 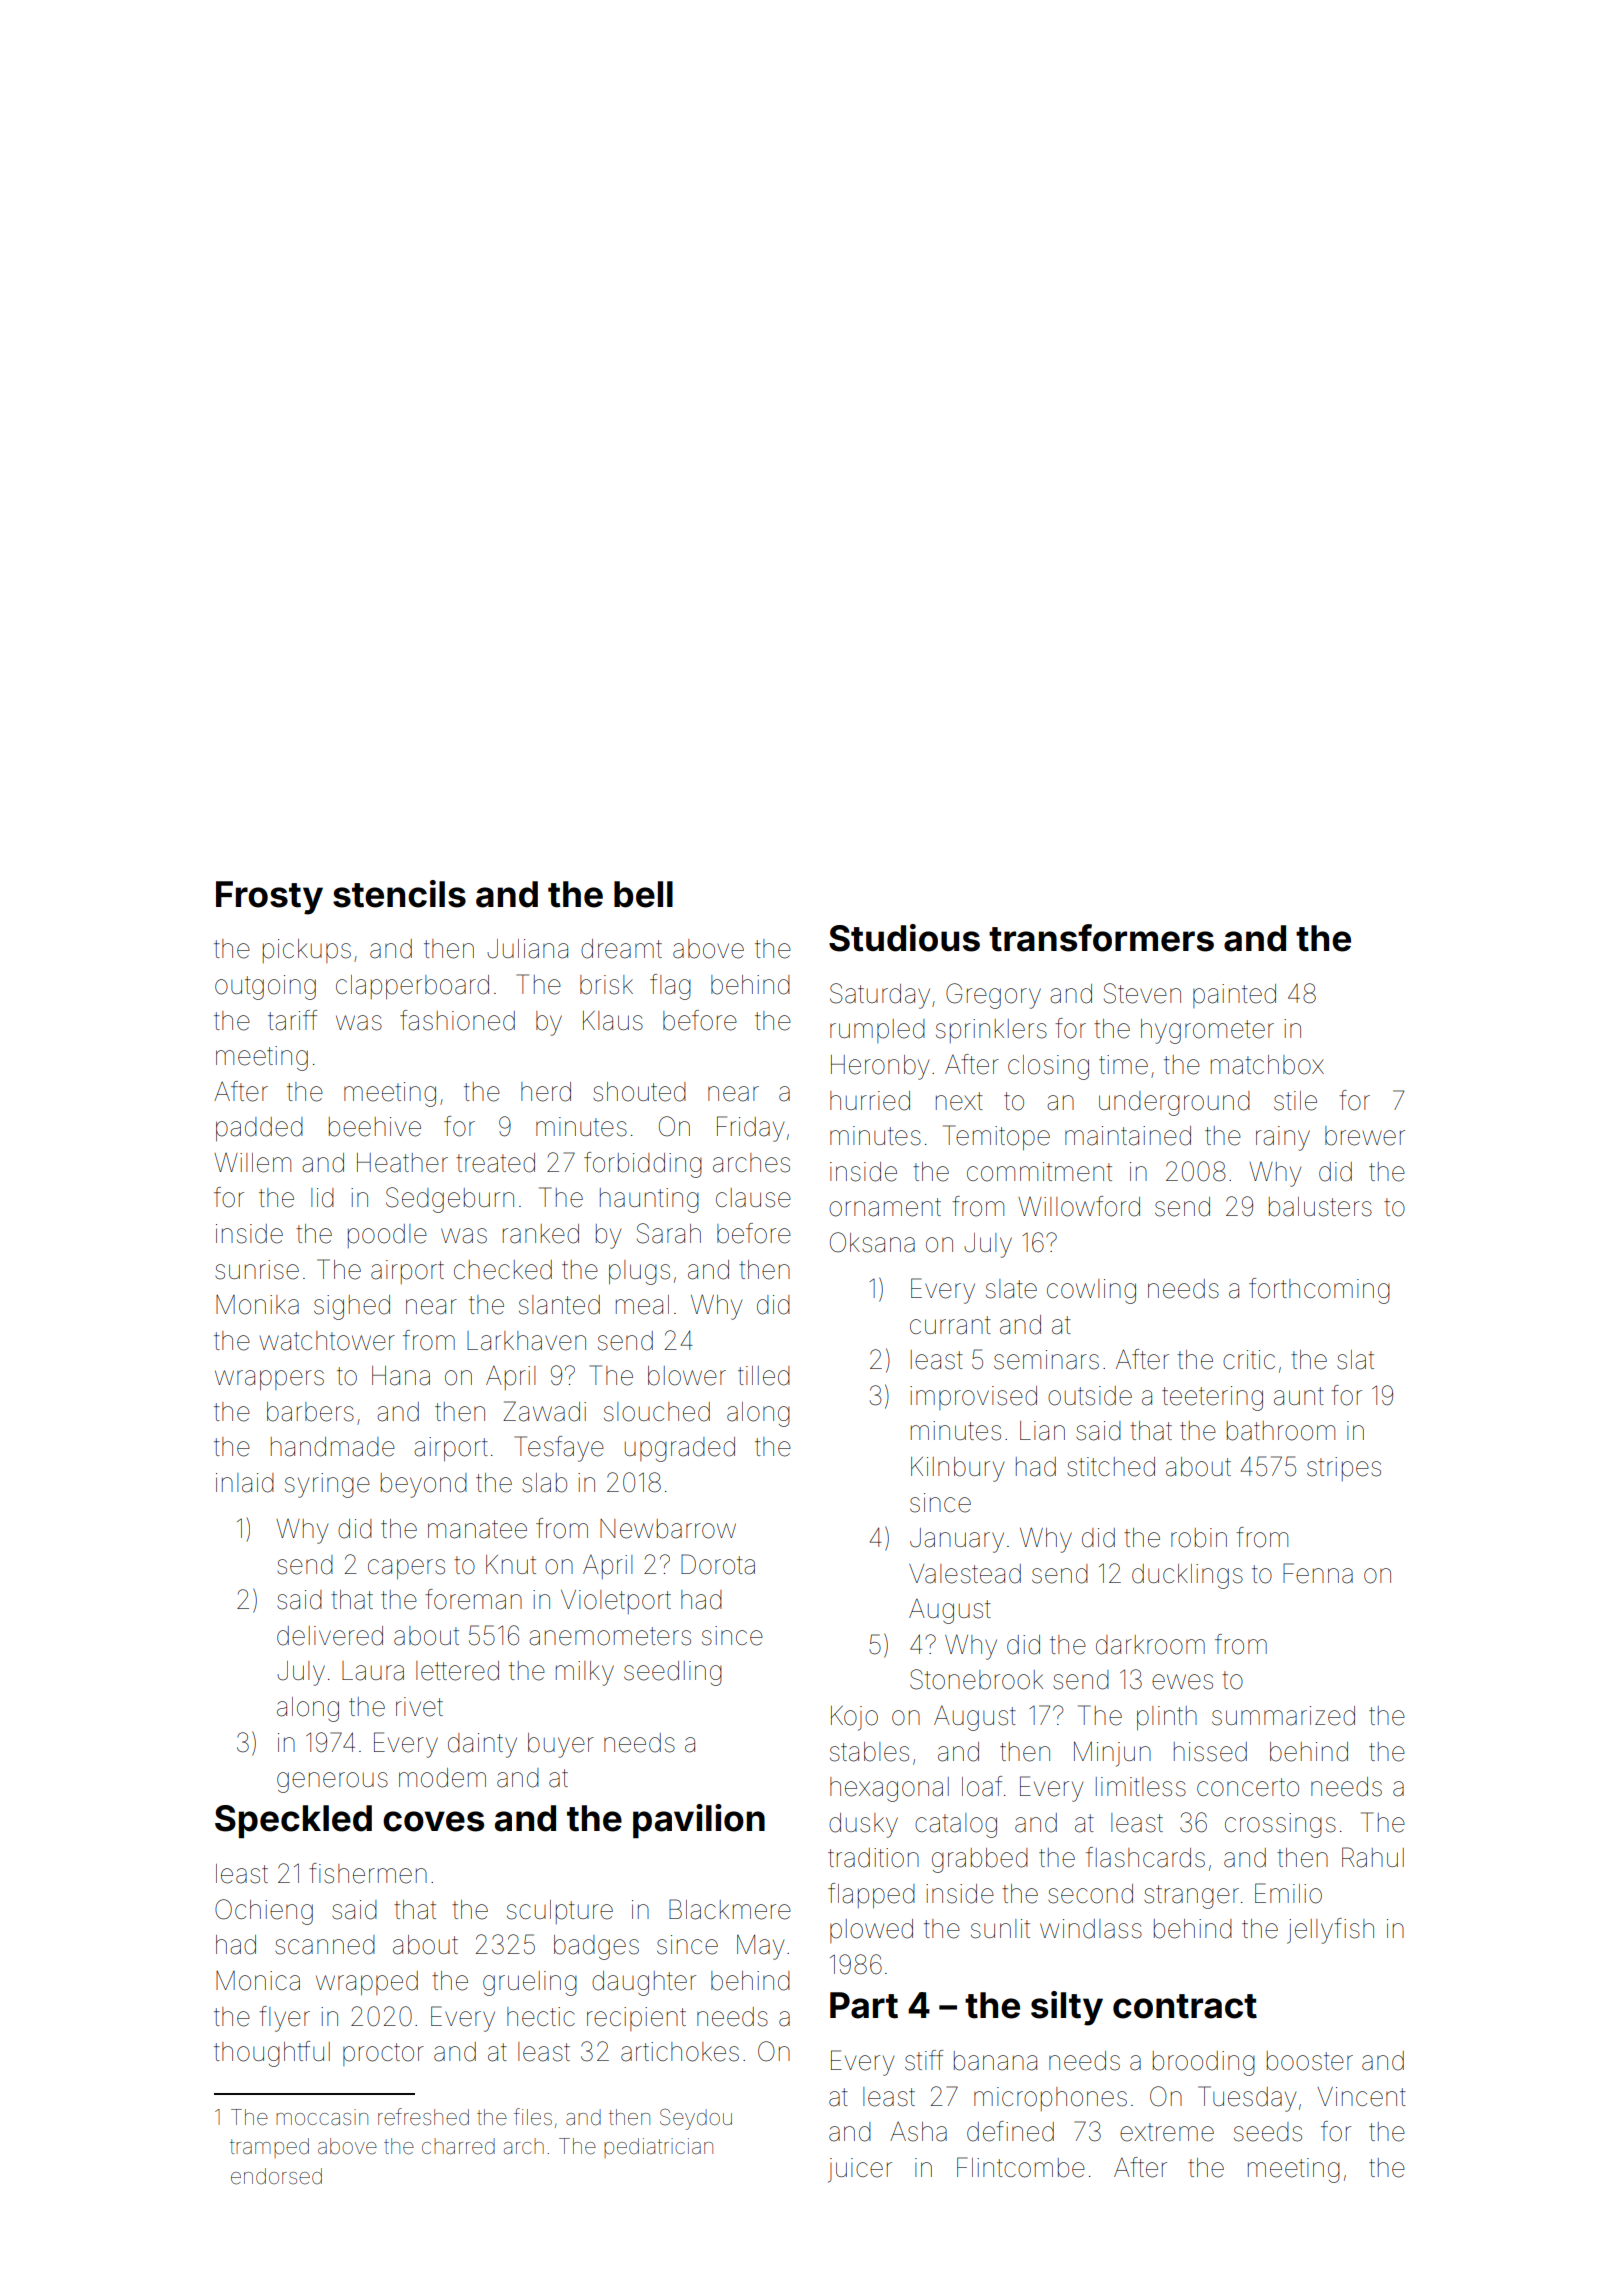 What do you see at coordinates (750, 1129) in the page?
I see `Friday` at bounding box center [750, 1129].
